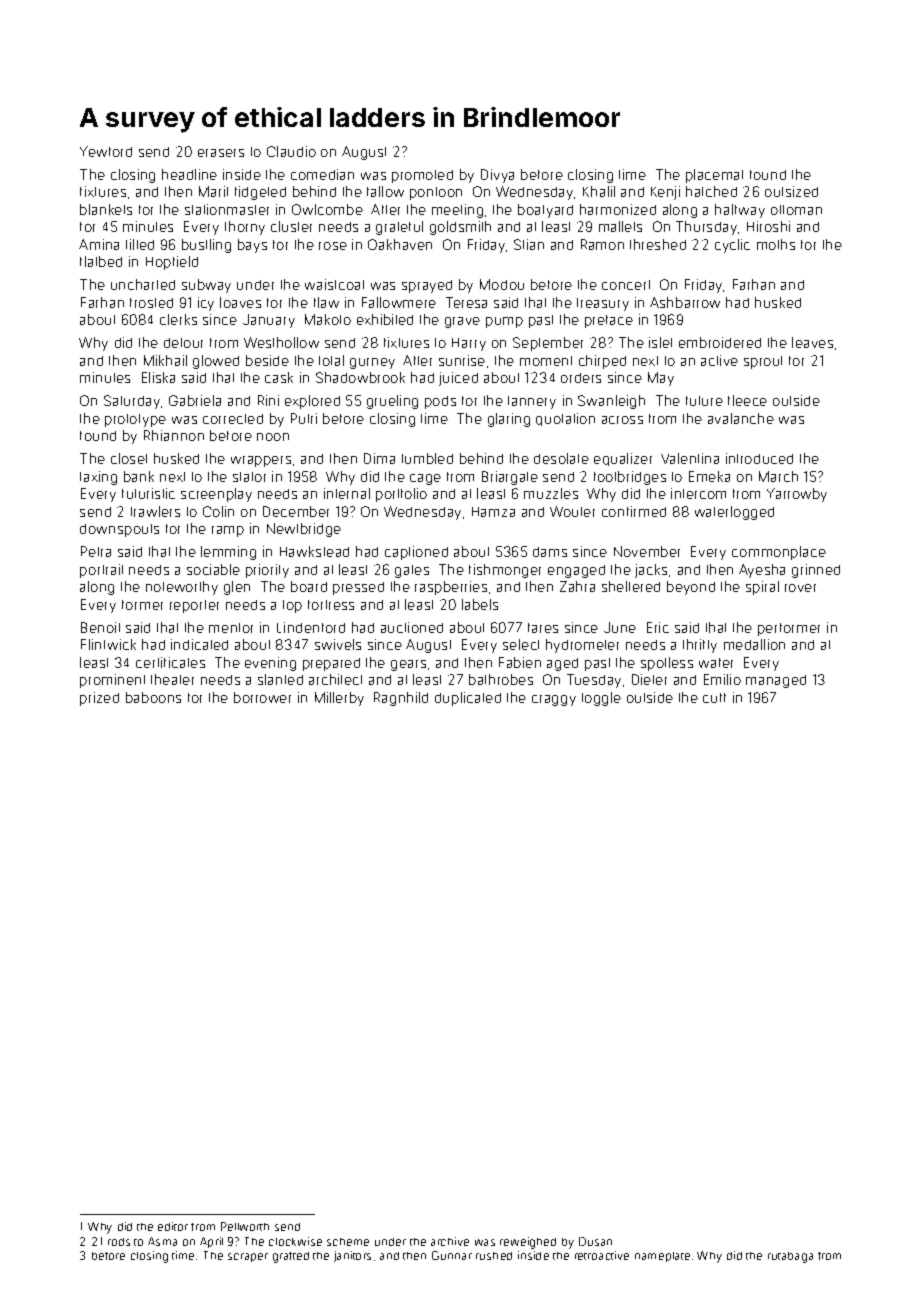 This screenshot has height=1308, width=924. I want to click on editor, so click(173, 1226).
